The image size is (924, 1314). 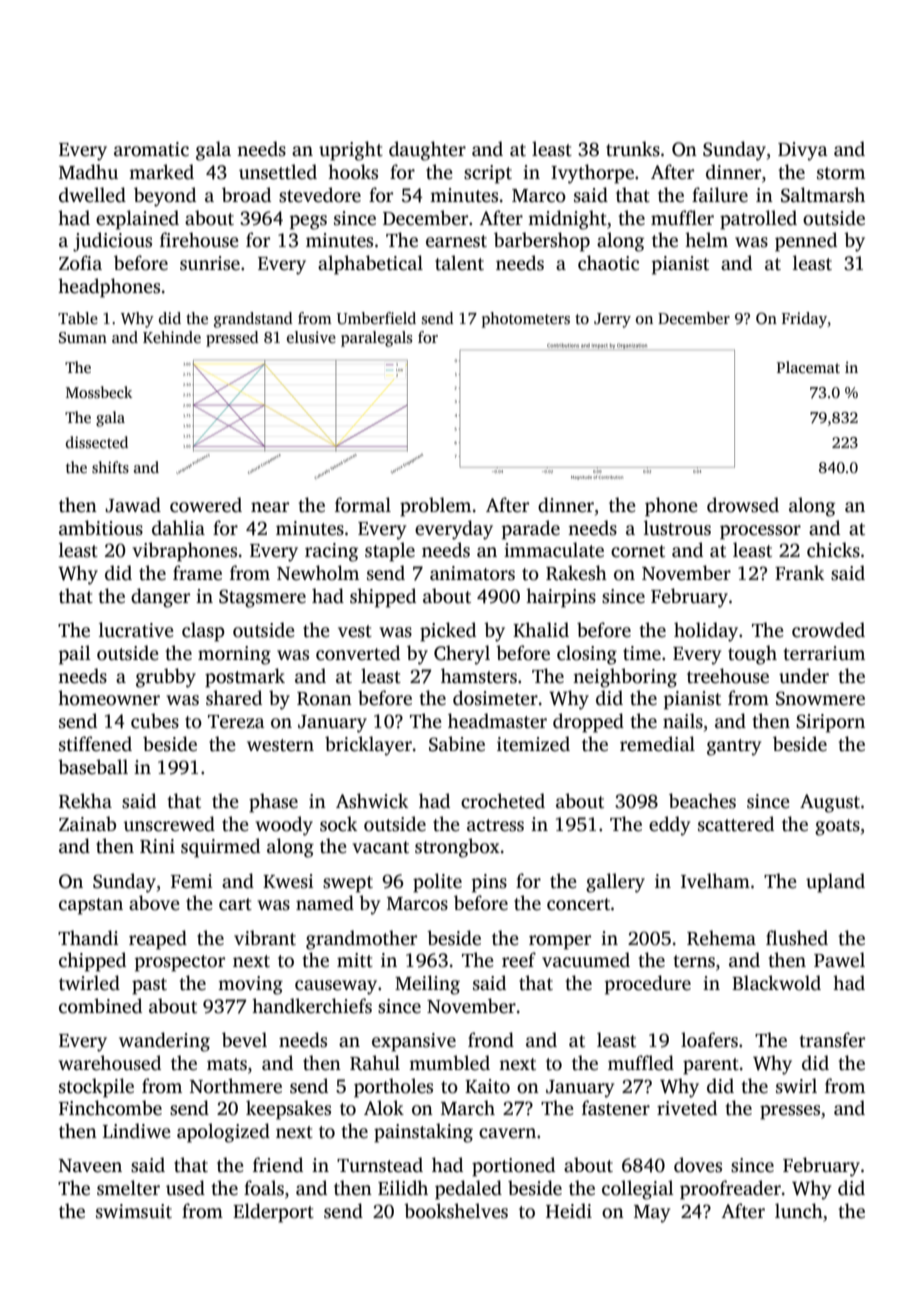 I want to click on Placemat, so click(x=808, y=367).
